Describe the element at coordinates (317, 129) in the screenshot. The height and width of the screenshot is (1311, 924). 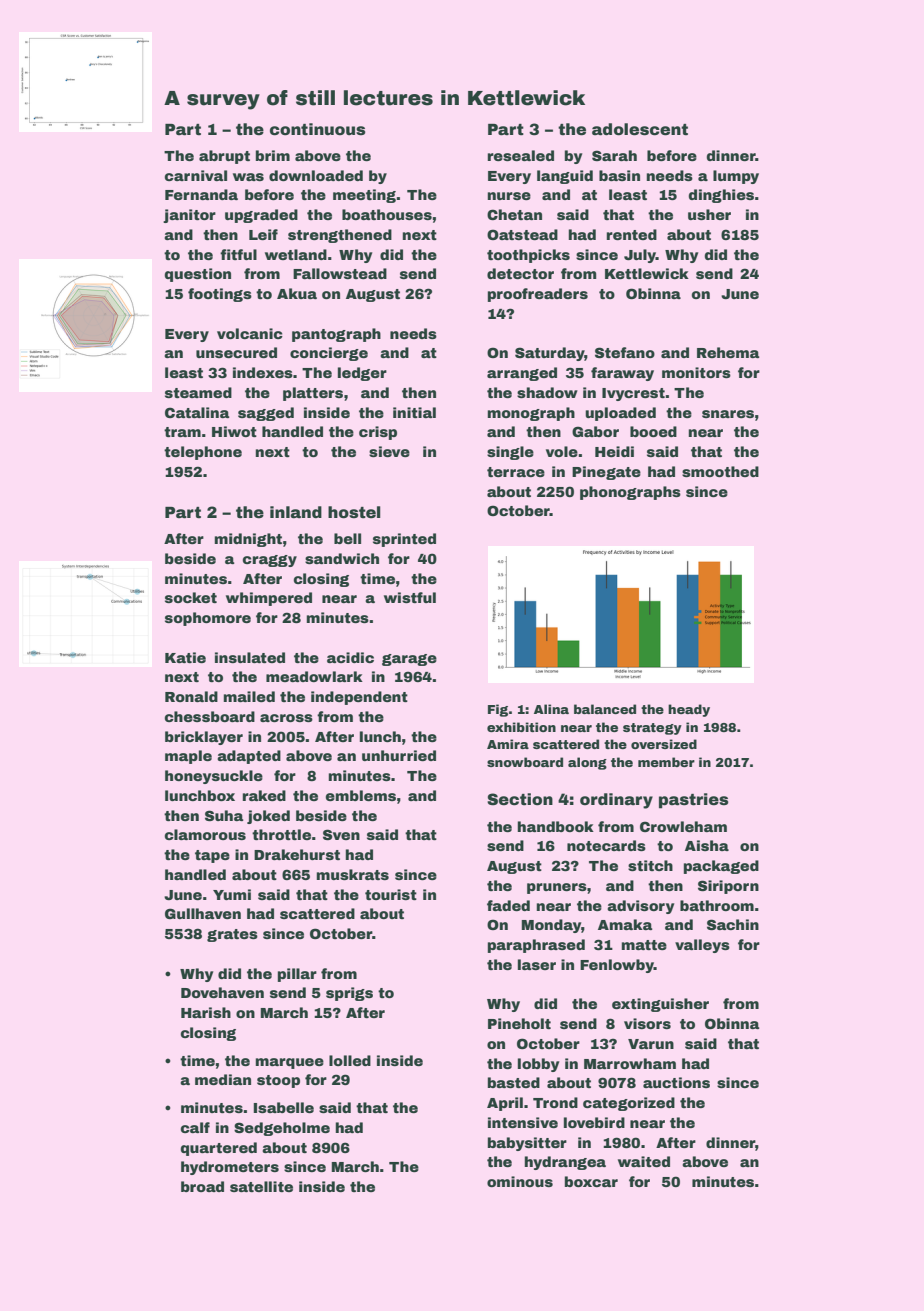
I see `continuous` at that location.
